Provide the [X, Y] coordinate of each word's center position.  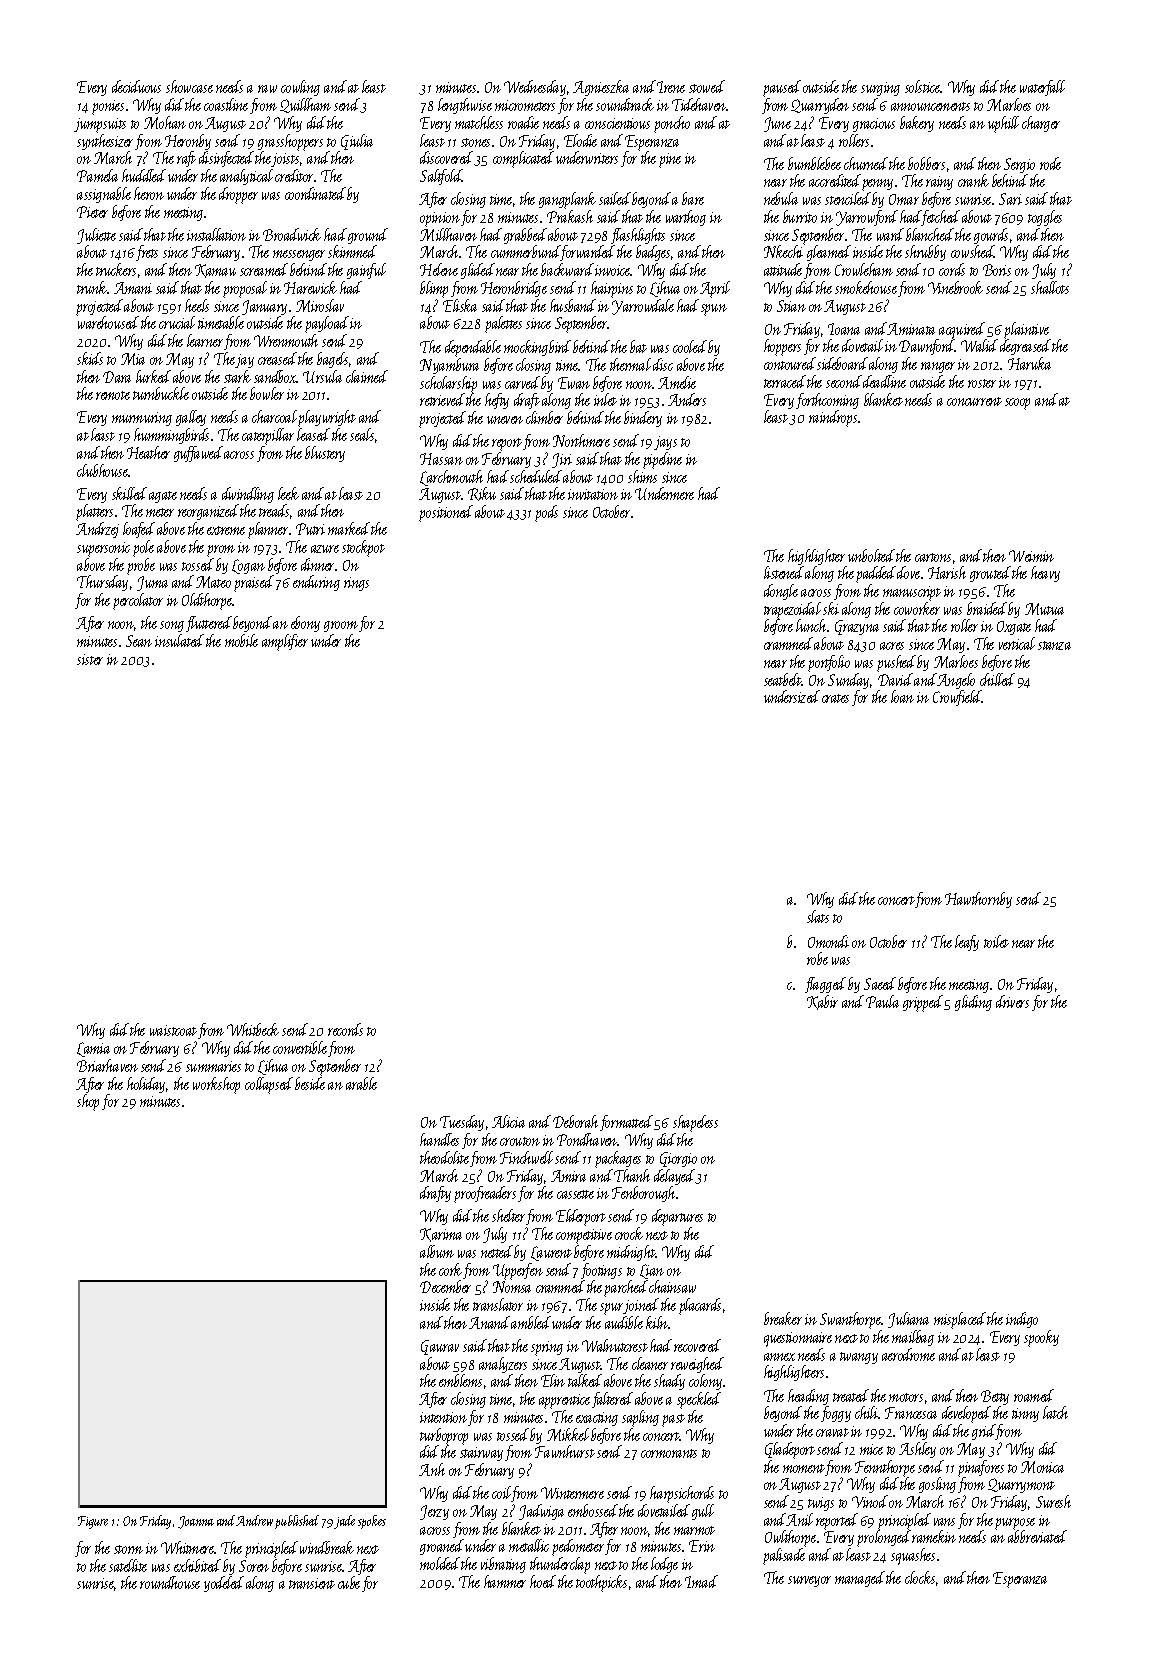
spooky [1041, 1338]
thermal [630, 364]
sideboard [842, 363]
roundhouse [170, 1582]
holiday [146, 1085]
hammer [505, 1581]
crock [629, 1233]
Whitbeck [253, 1029]
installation [216, 234]
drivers [1012, 1001]
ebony [305, 624]
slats [818, 916]
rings [356, 584]
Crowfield [957, 698]
